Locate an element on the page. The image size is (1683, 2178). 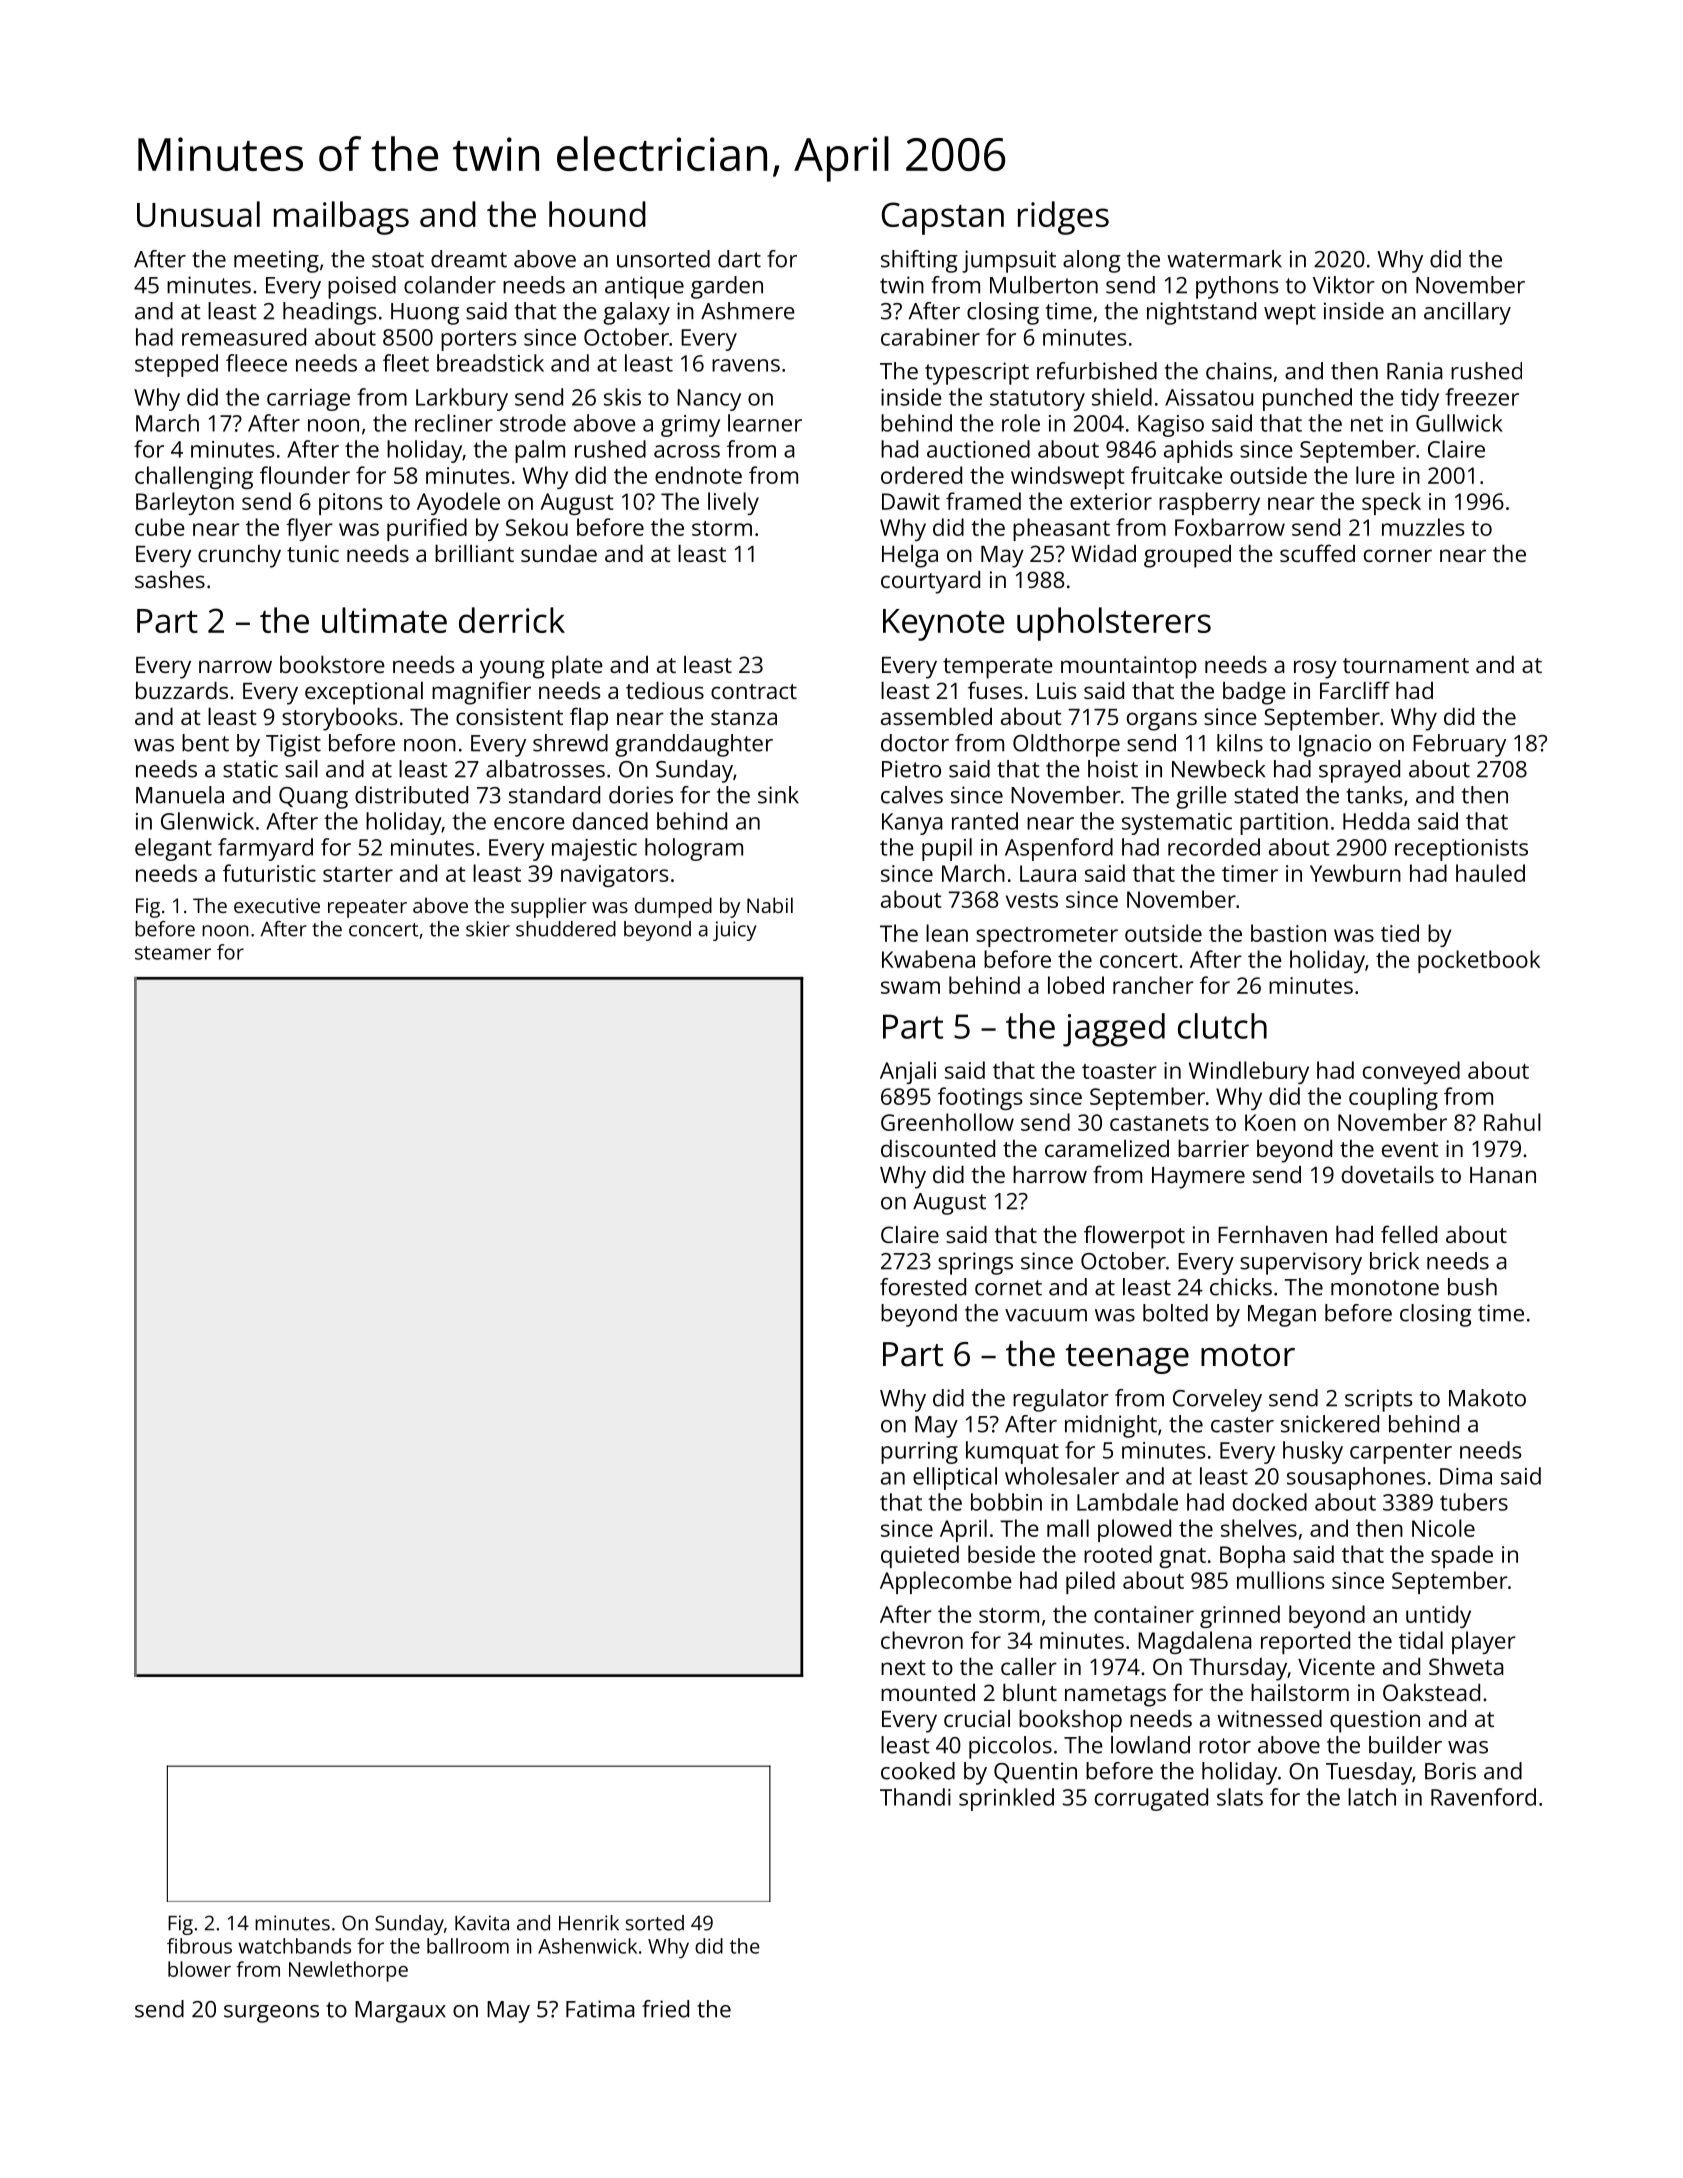
grouped is located at coordinates (1187, 556).
